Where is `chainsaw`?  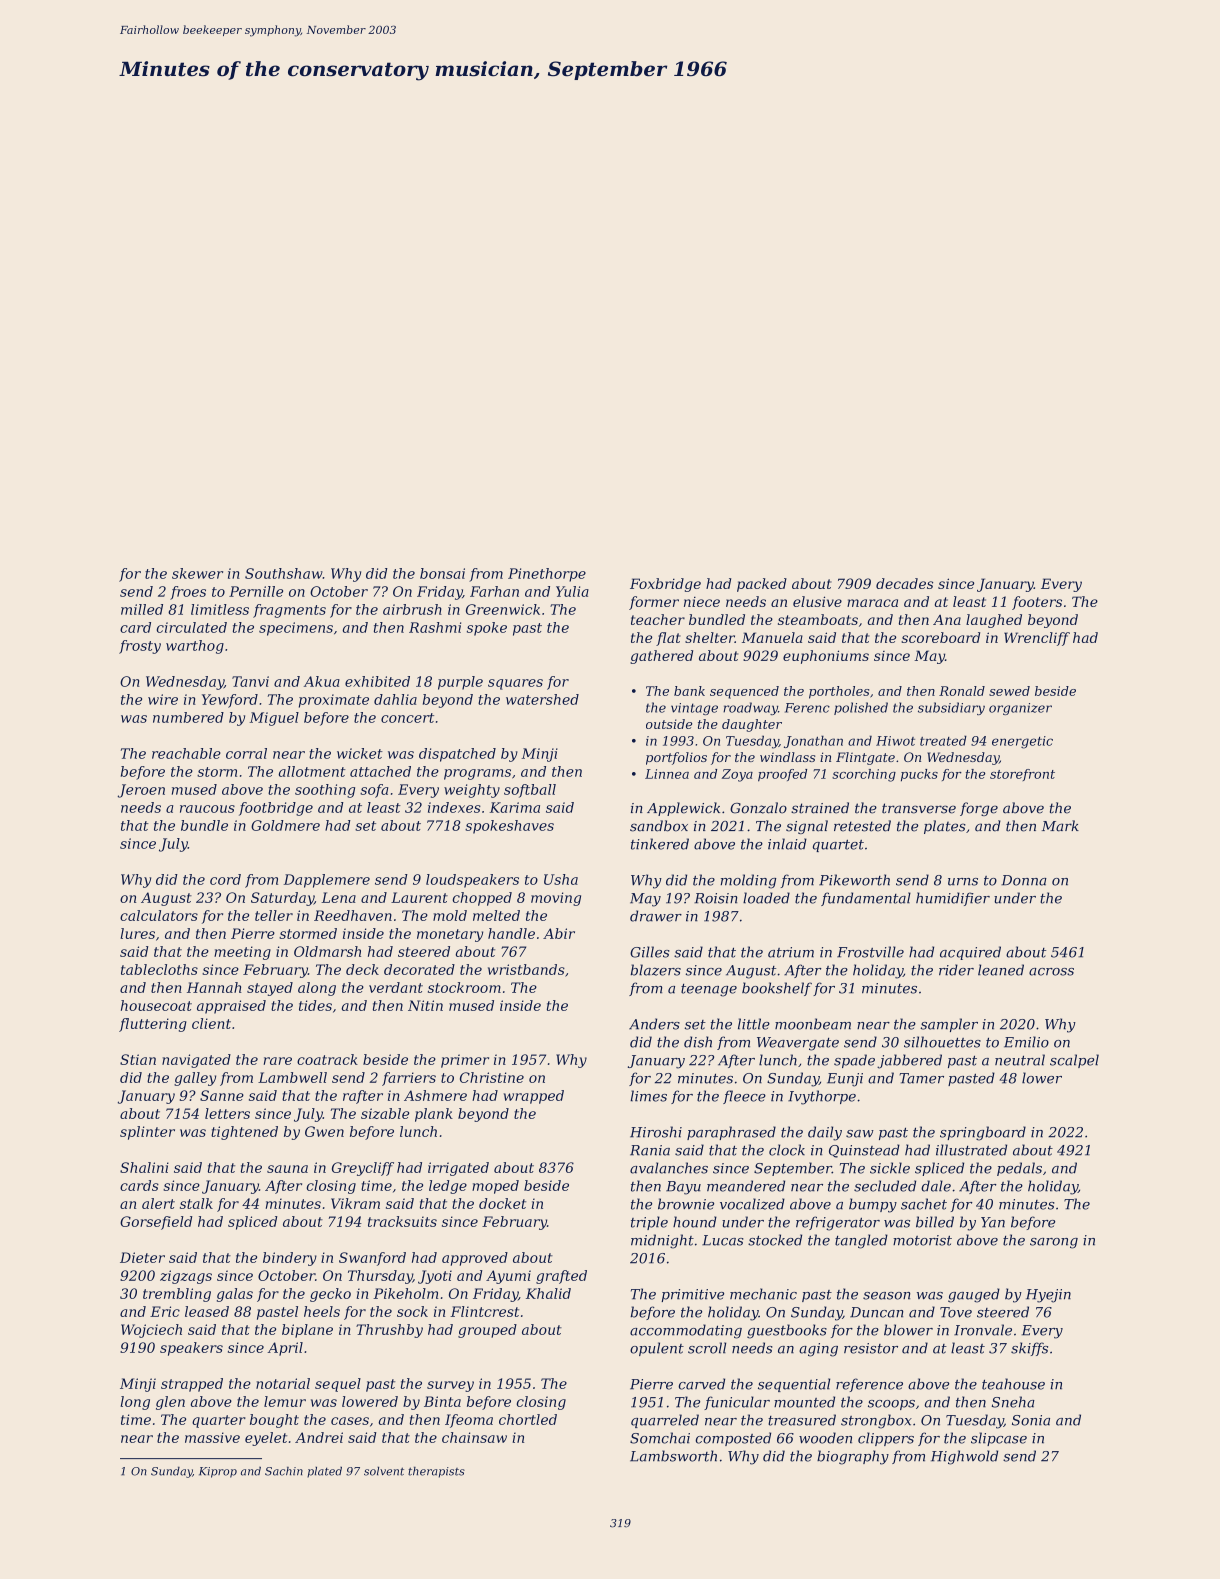 chainsaw is located at coordinates (474, 1437).
